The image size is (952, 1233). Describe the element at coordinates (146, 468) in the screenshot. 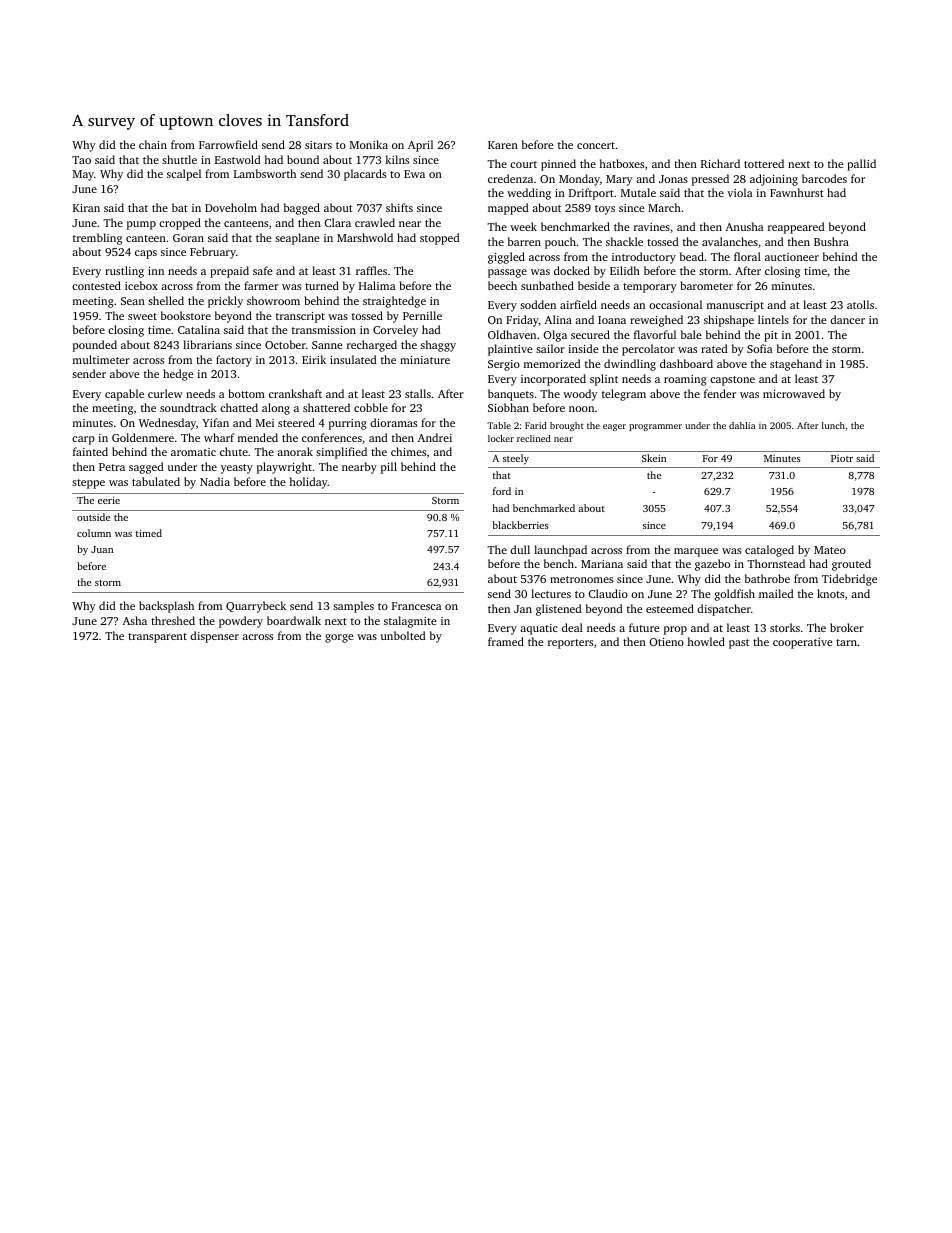

I see `sagged` at that location.
